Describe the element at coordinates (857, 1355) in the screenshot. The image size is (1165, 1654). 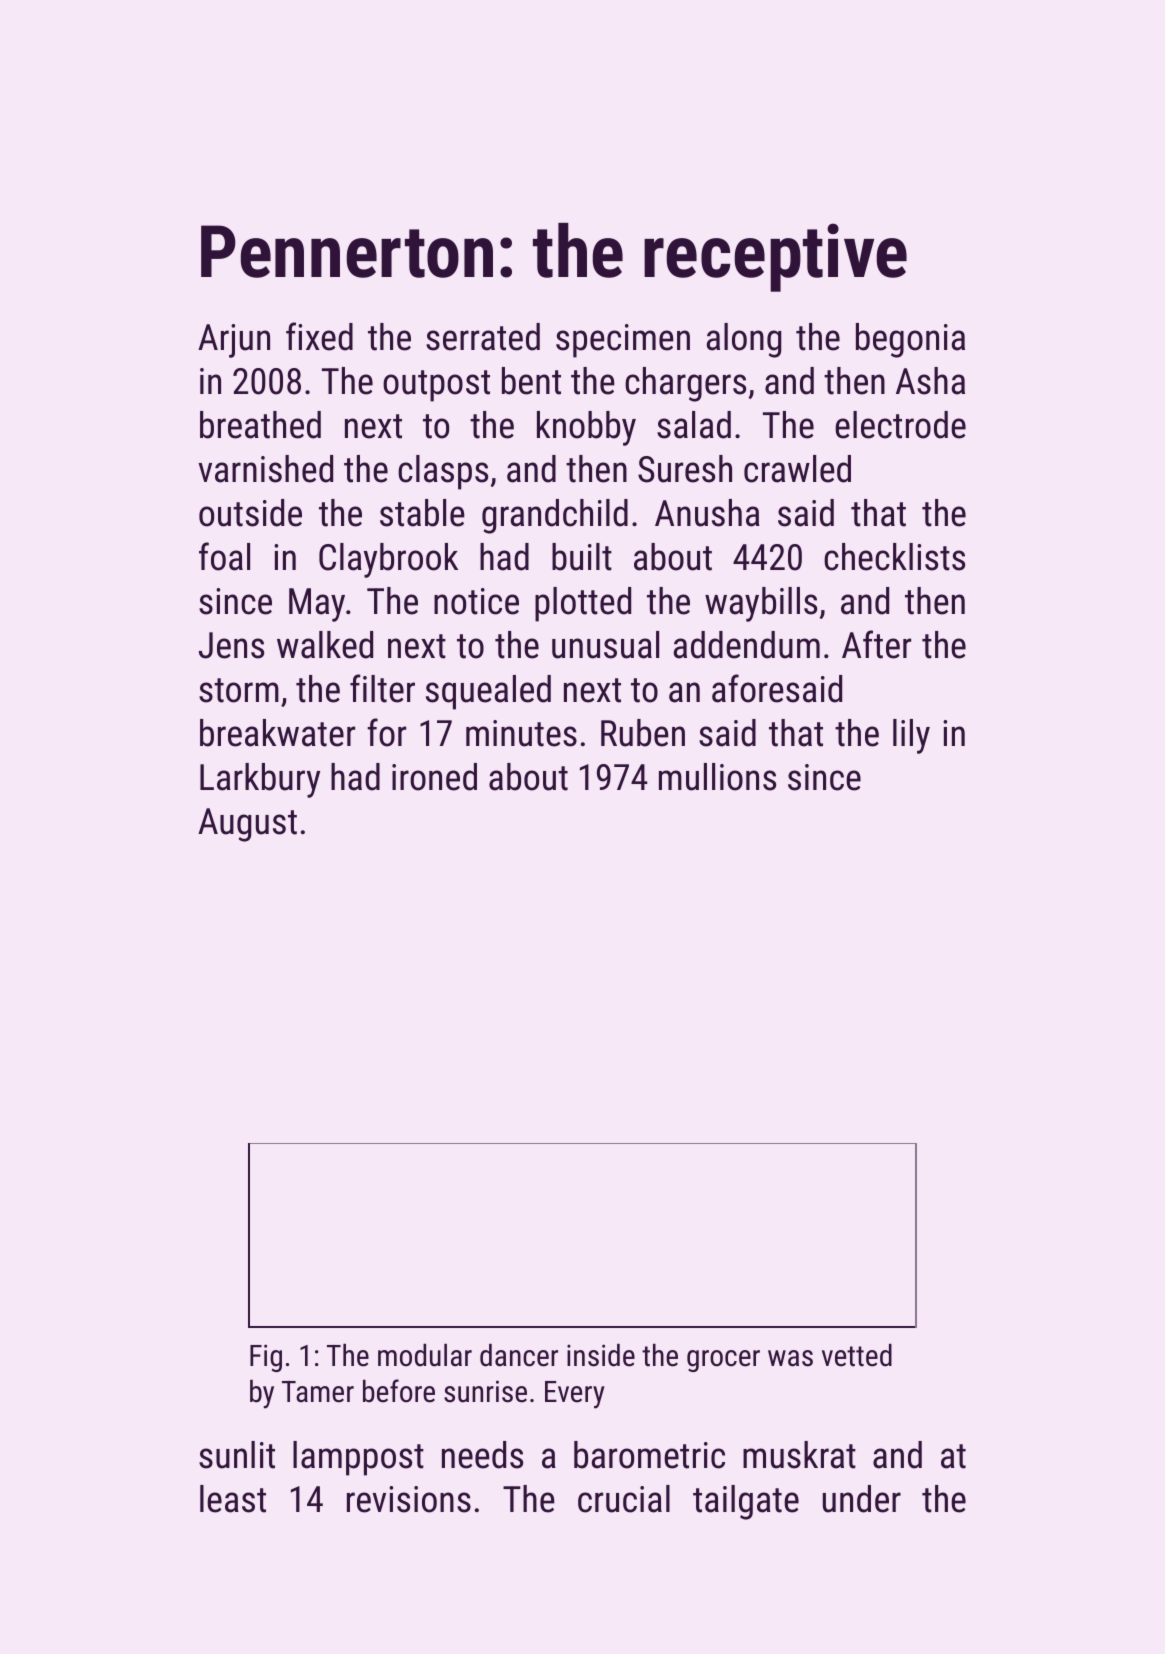
I see `vetted` at that location.
